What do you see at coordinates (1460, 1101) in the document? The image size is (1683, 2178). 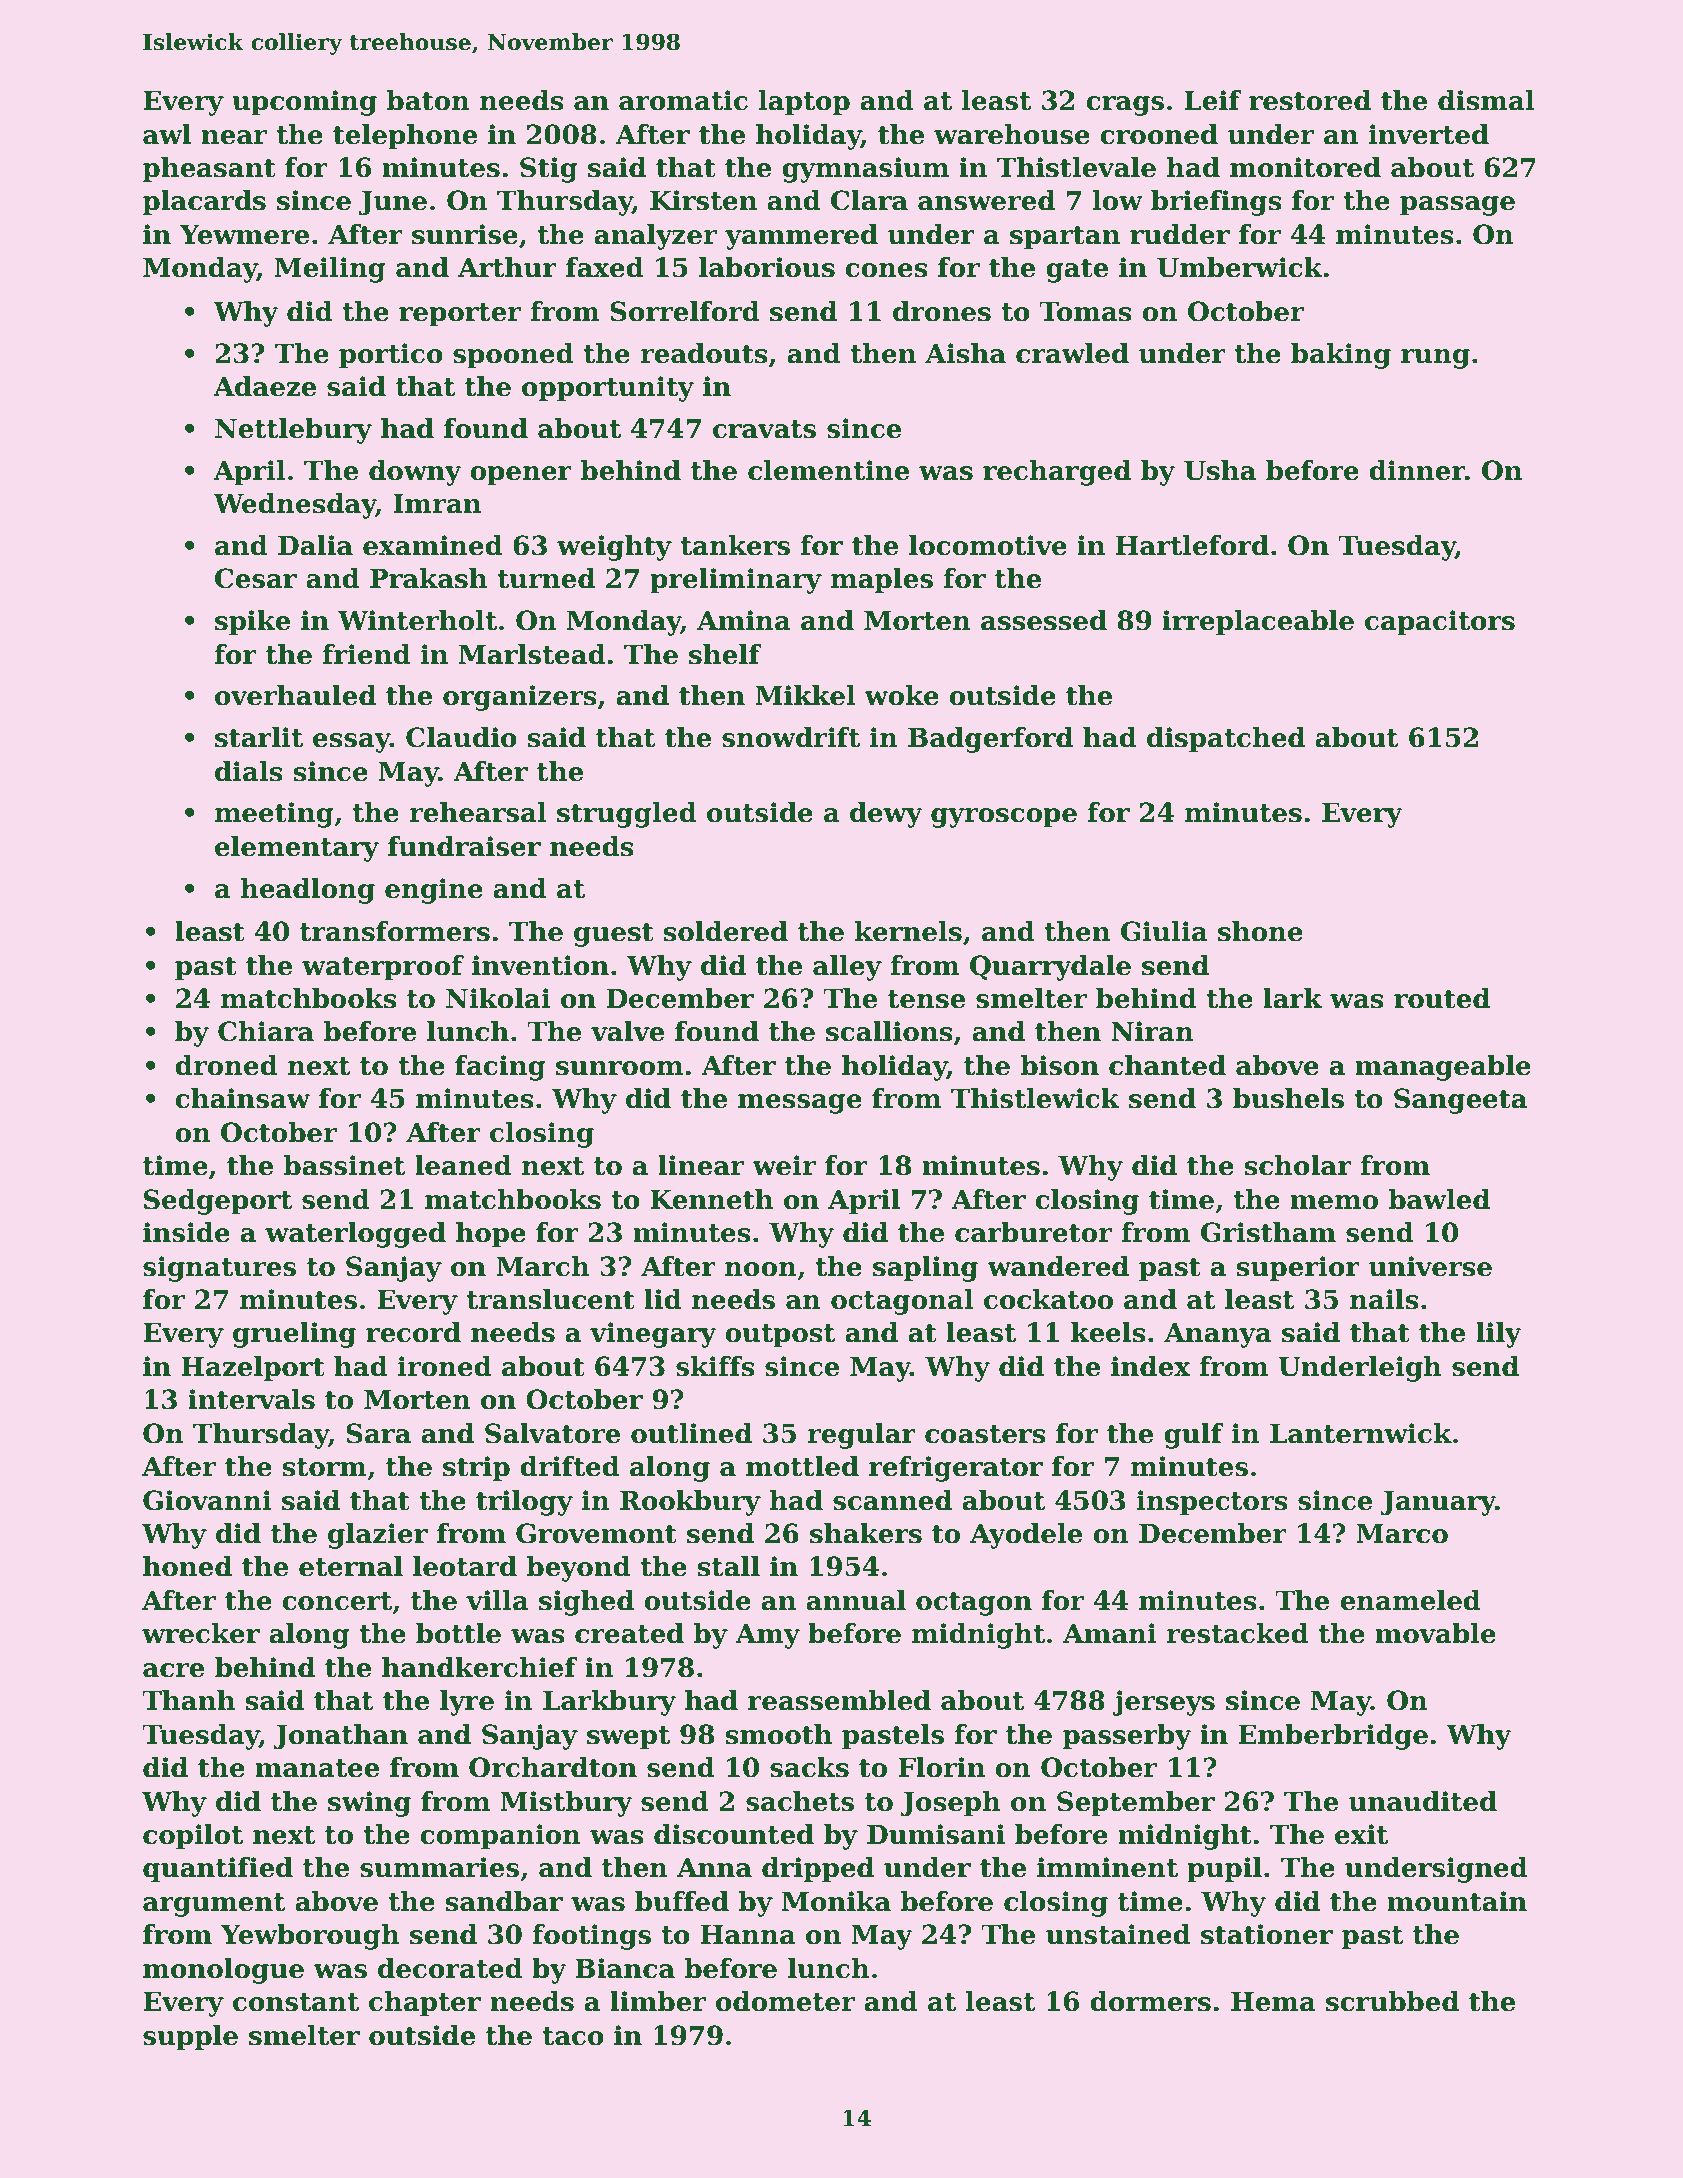 I see `Sangeeta` at bounding box center [1460, 1101].
